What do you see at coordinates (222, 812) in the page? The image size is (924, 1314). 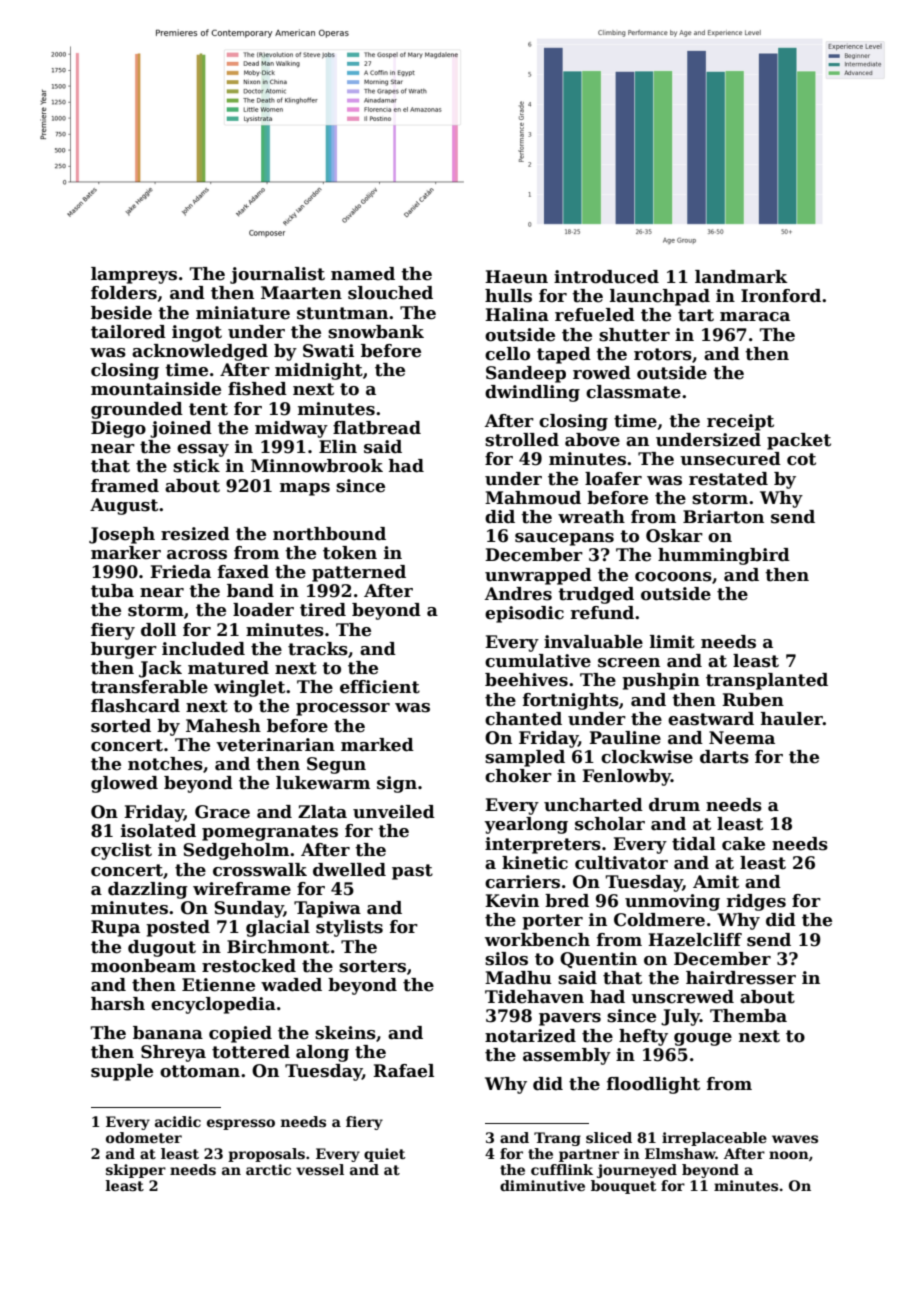 I see `Grace` at bounding box center [222, 812].
